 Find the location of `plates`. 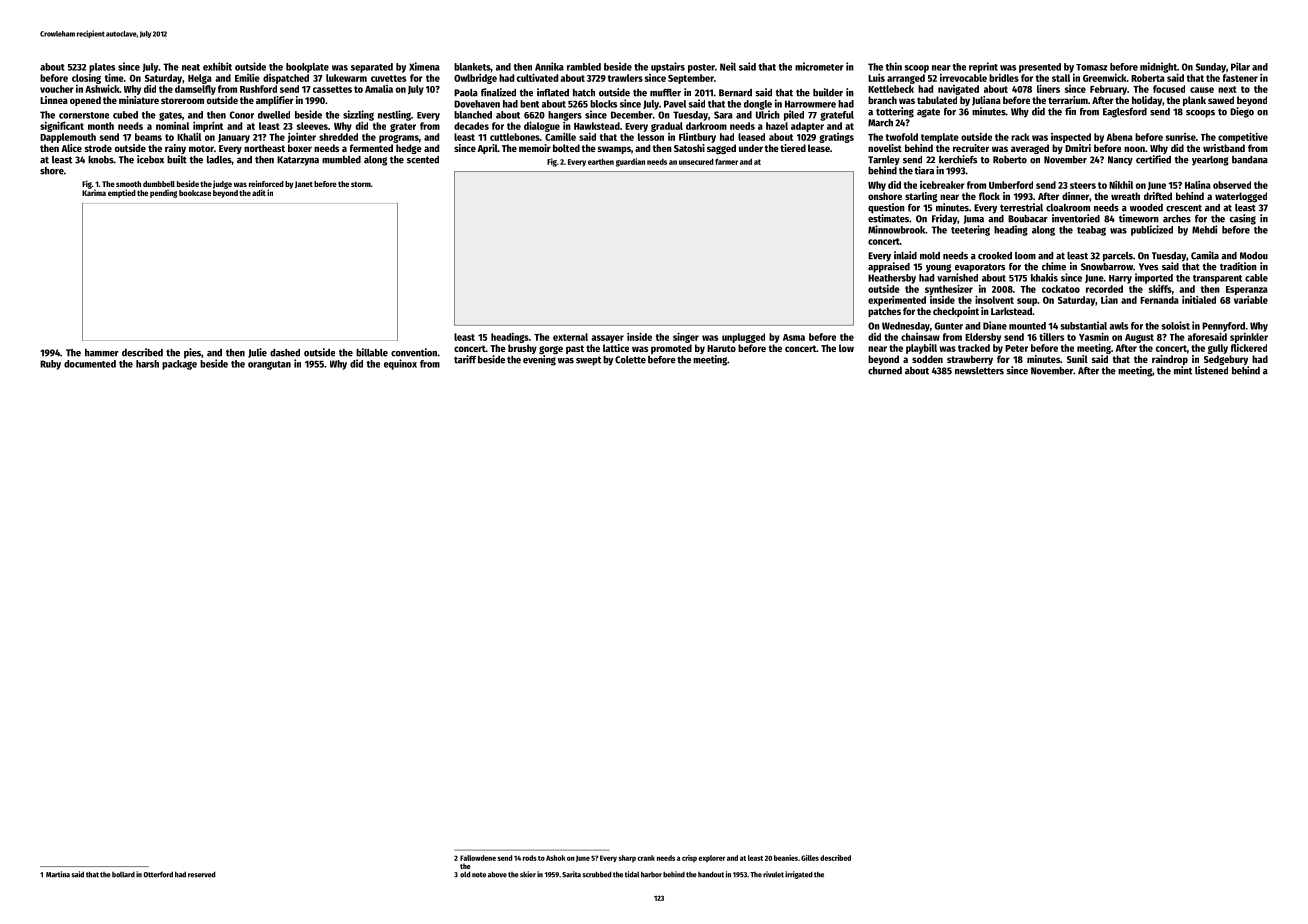

plates is located at coordinates (102, 68).
